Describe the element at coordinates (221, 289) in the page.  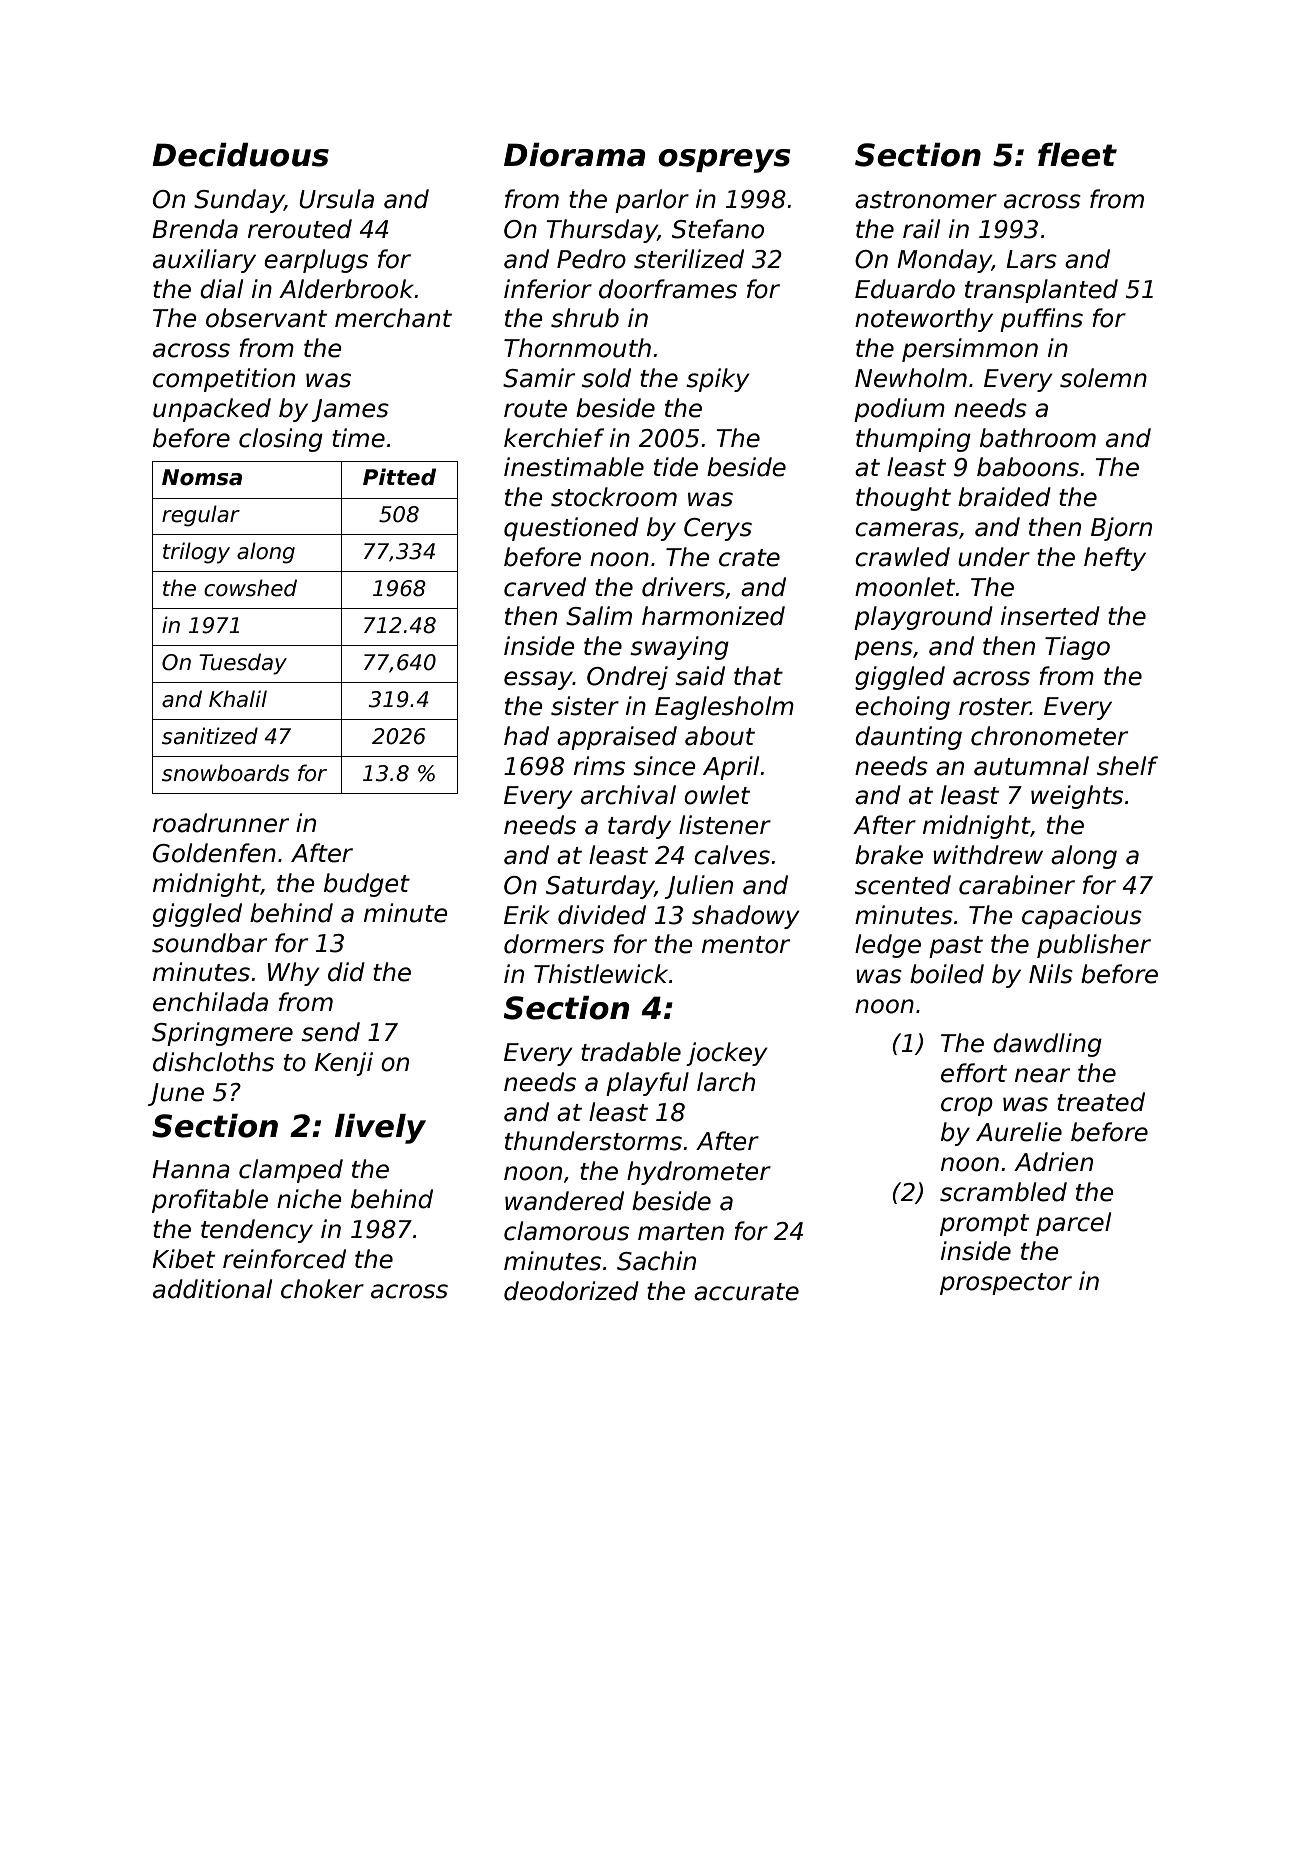
I see `dial` at that location.
